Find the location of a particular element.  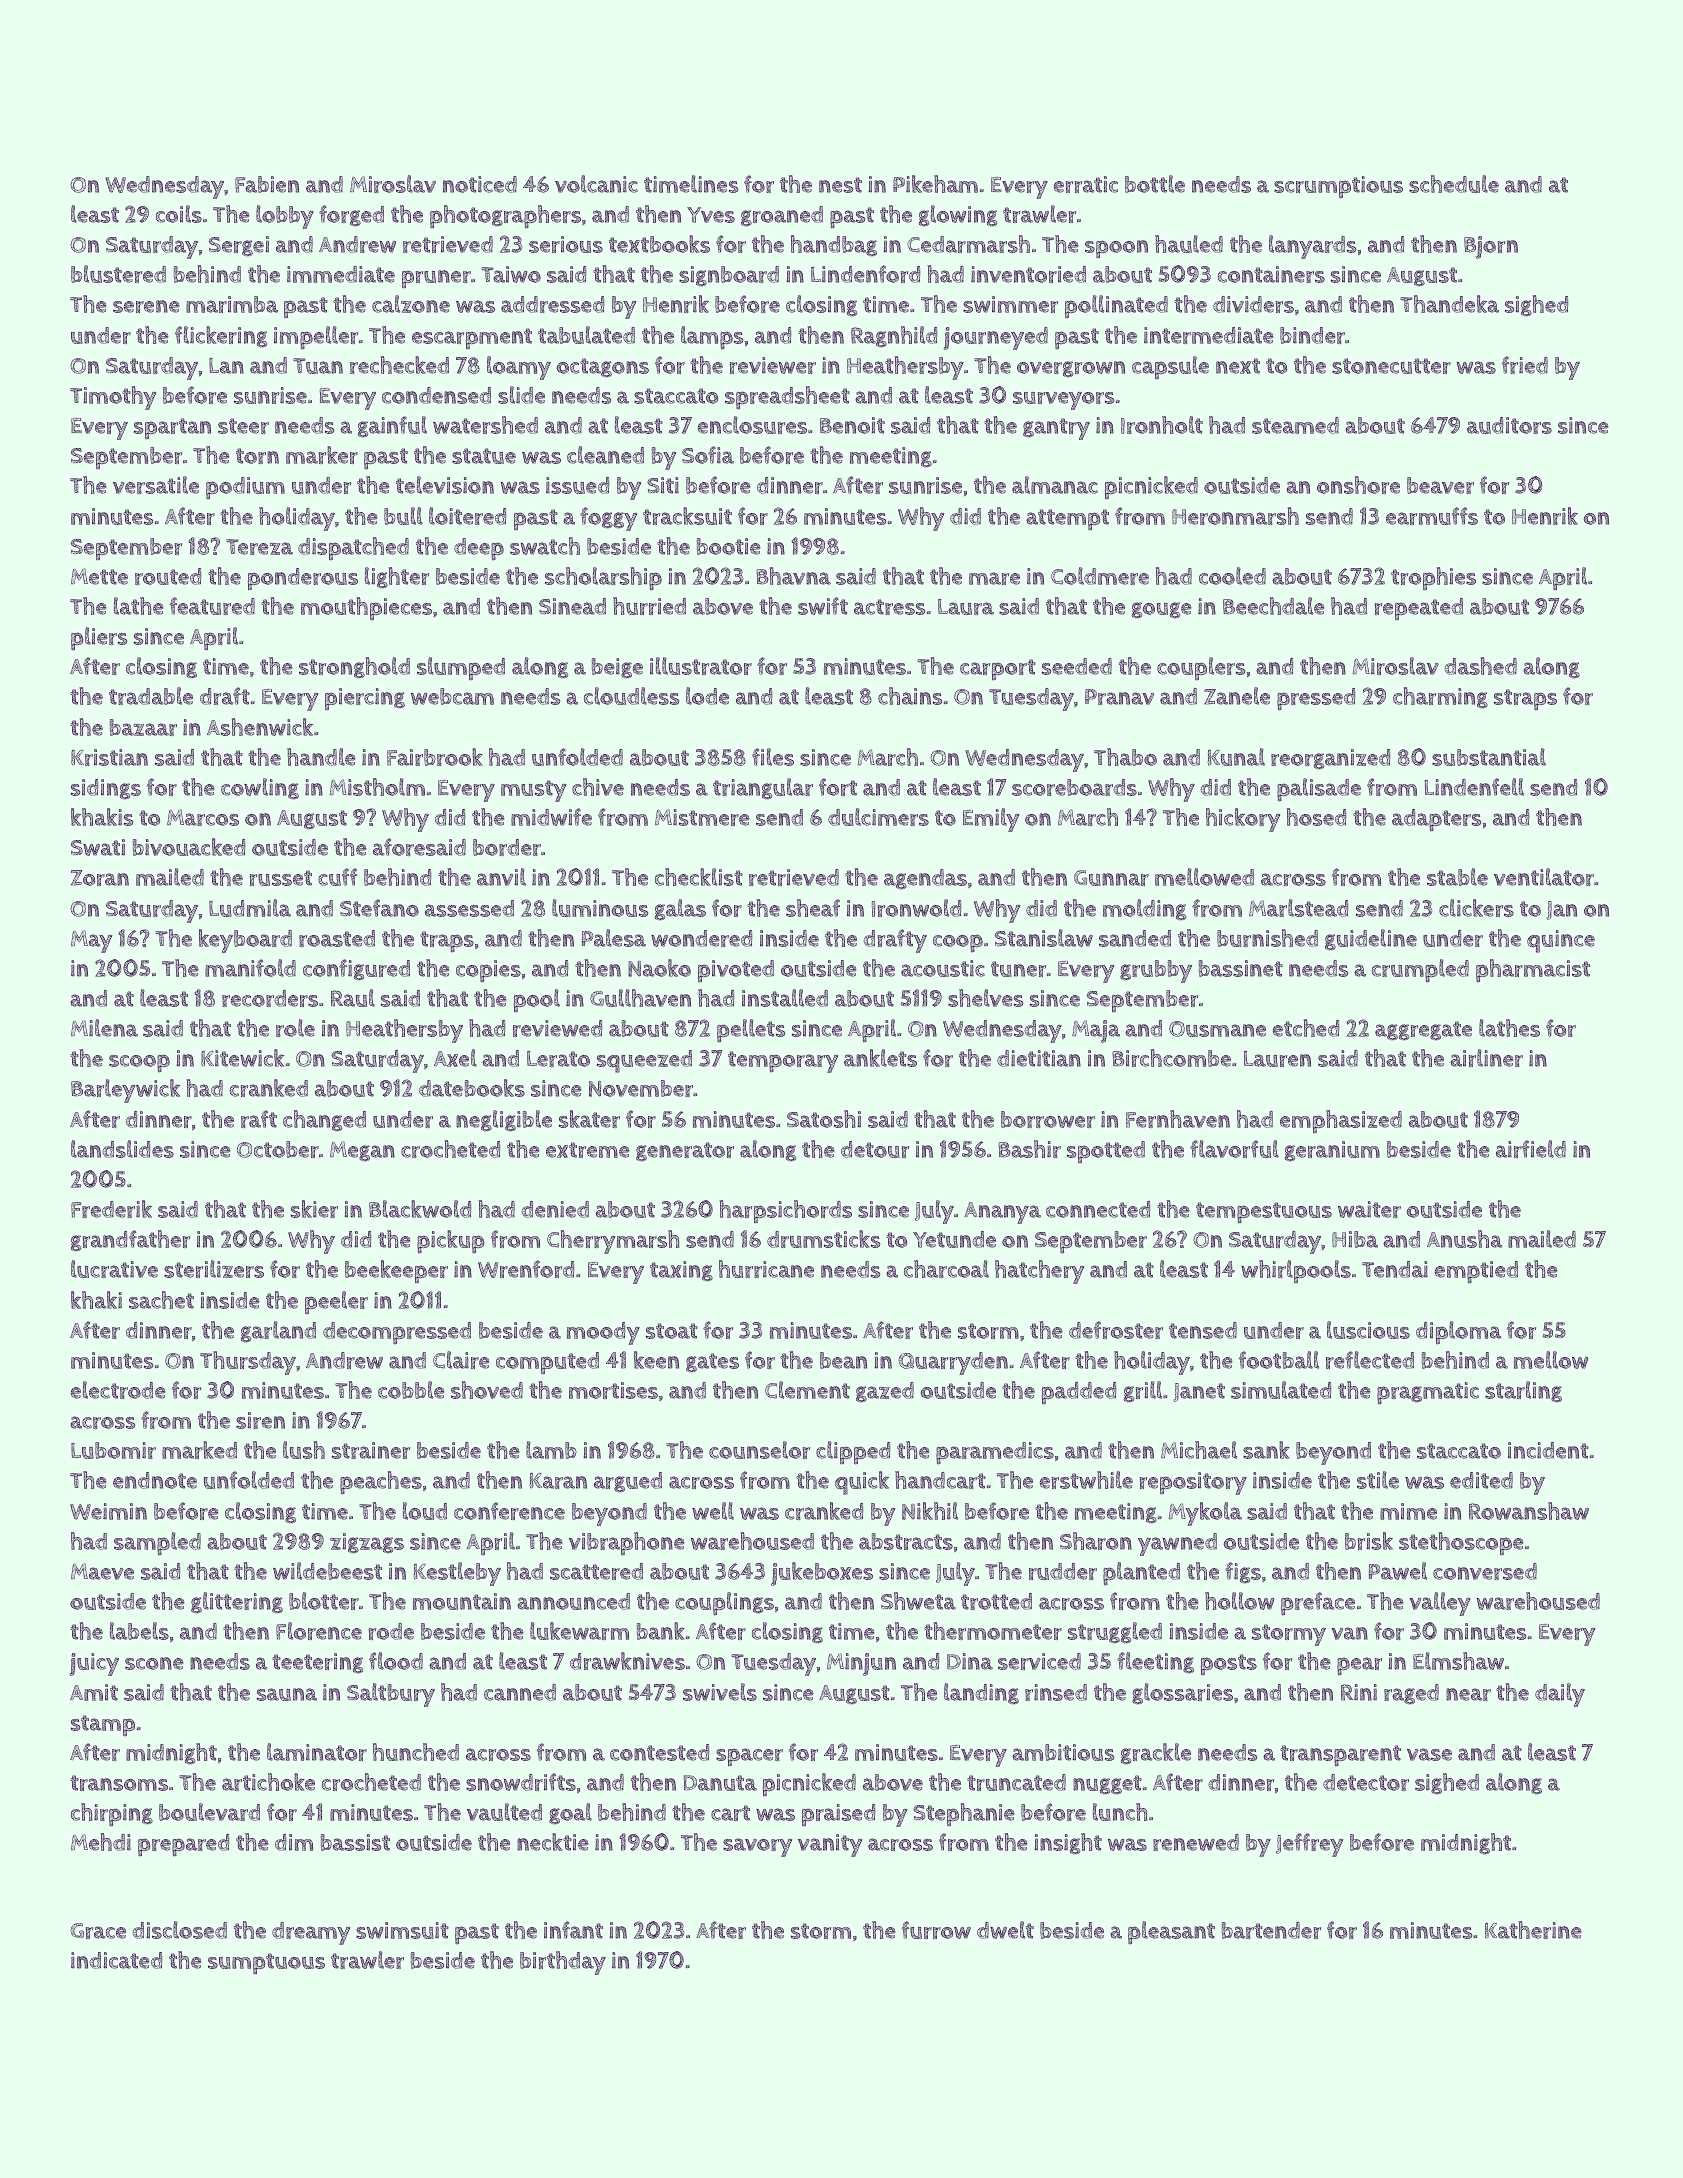

Kunal is located at coordinates (1236, 757).
